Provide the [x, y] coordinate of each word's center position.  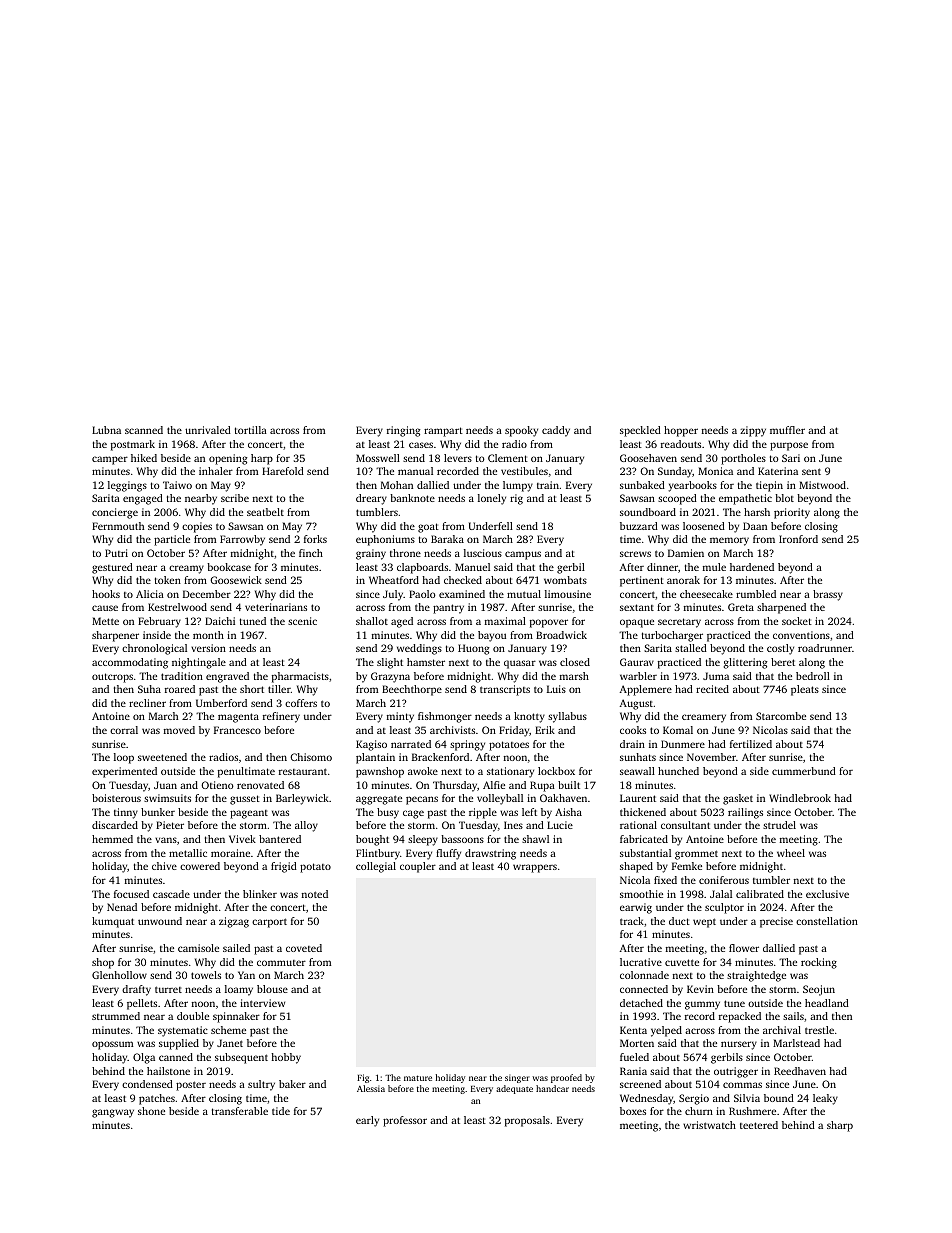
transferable [240, 1111]
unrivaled [208, 430]
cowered [200, 866]
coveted [304, 948]
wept [704, 923]
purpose [789, 446]
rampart [443, 432]
